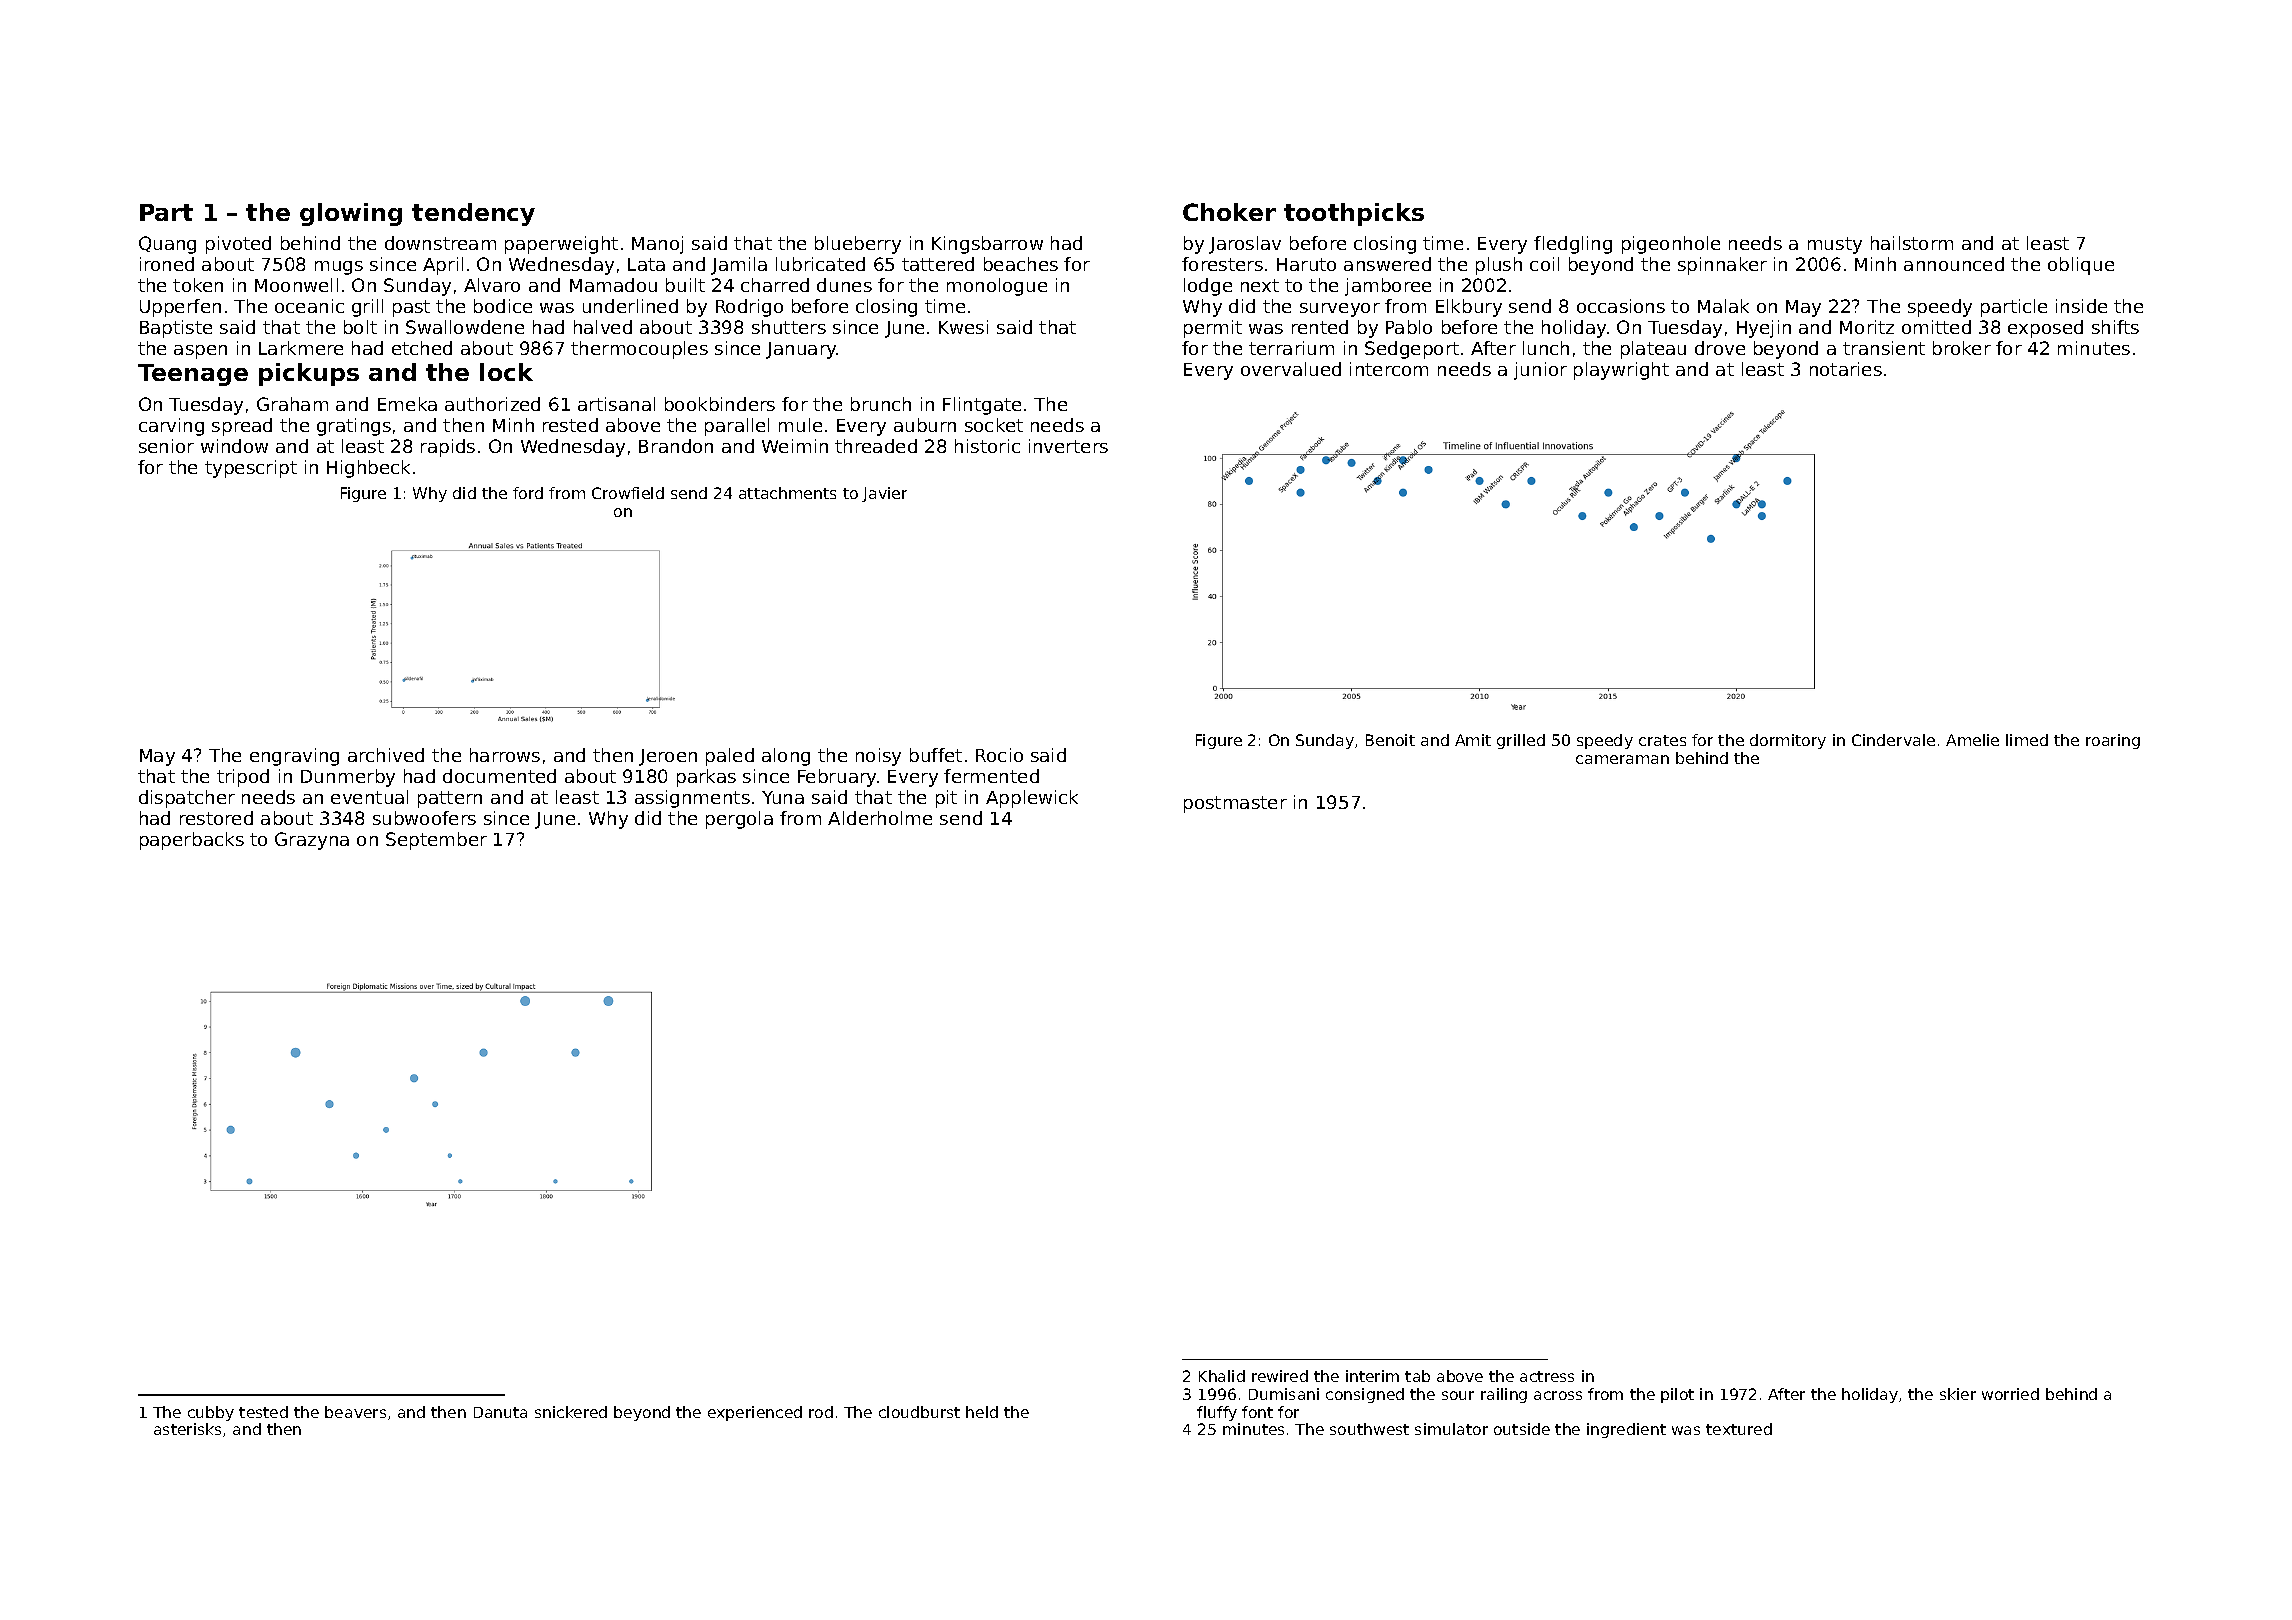 This document has height=1620, width=2292. I want to click on paperbacks, so click(192, 841).
